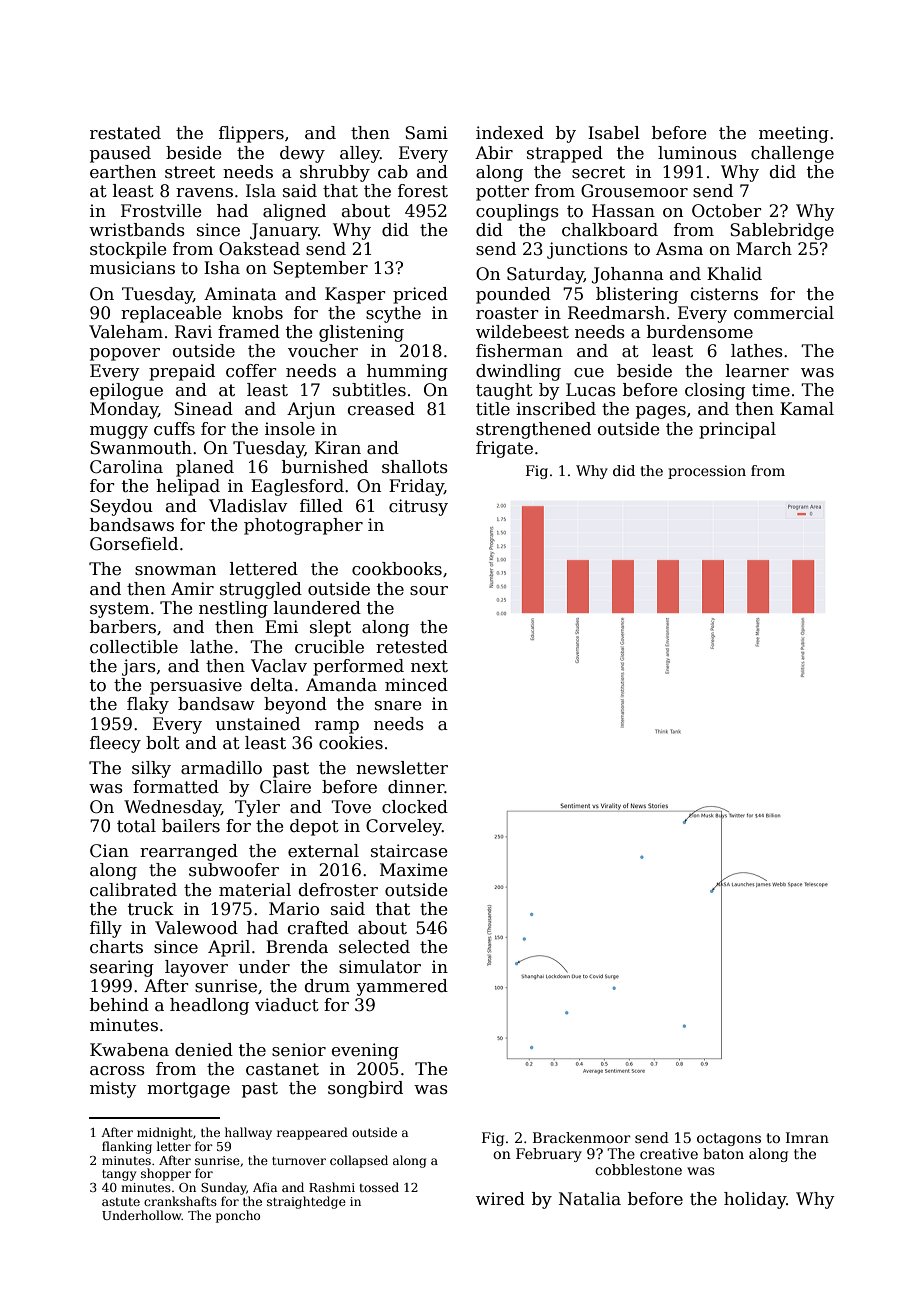 The height and width of the page is (1311, 924). Describe the element at coordinates (121, 1202) in the page. I see `astute` at that location.
